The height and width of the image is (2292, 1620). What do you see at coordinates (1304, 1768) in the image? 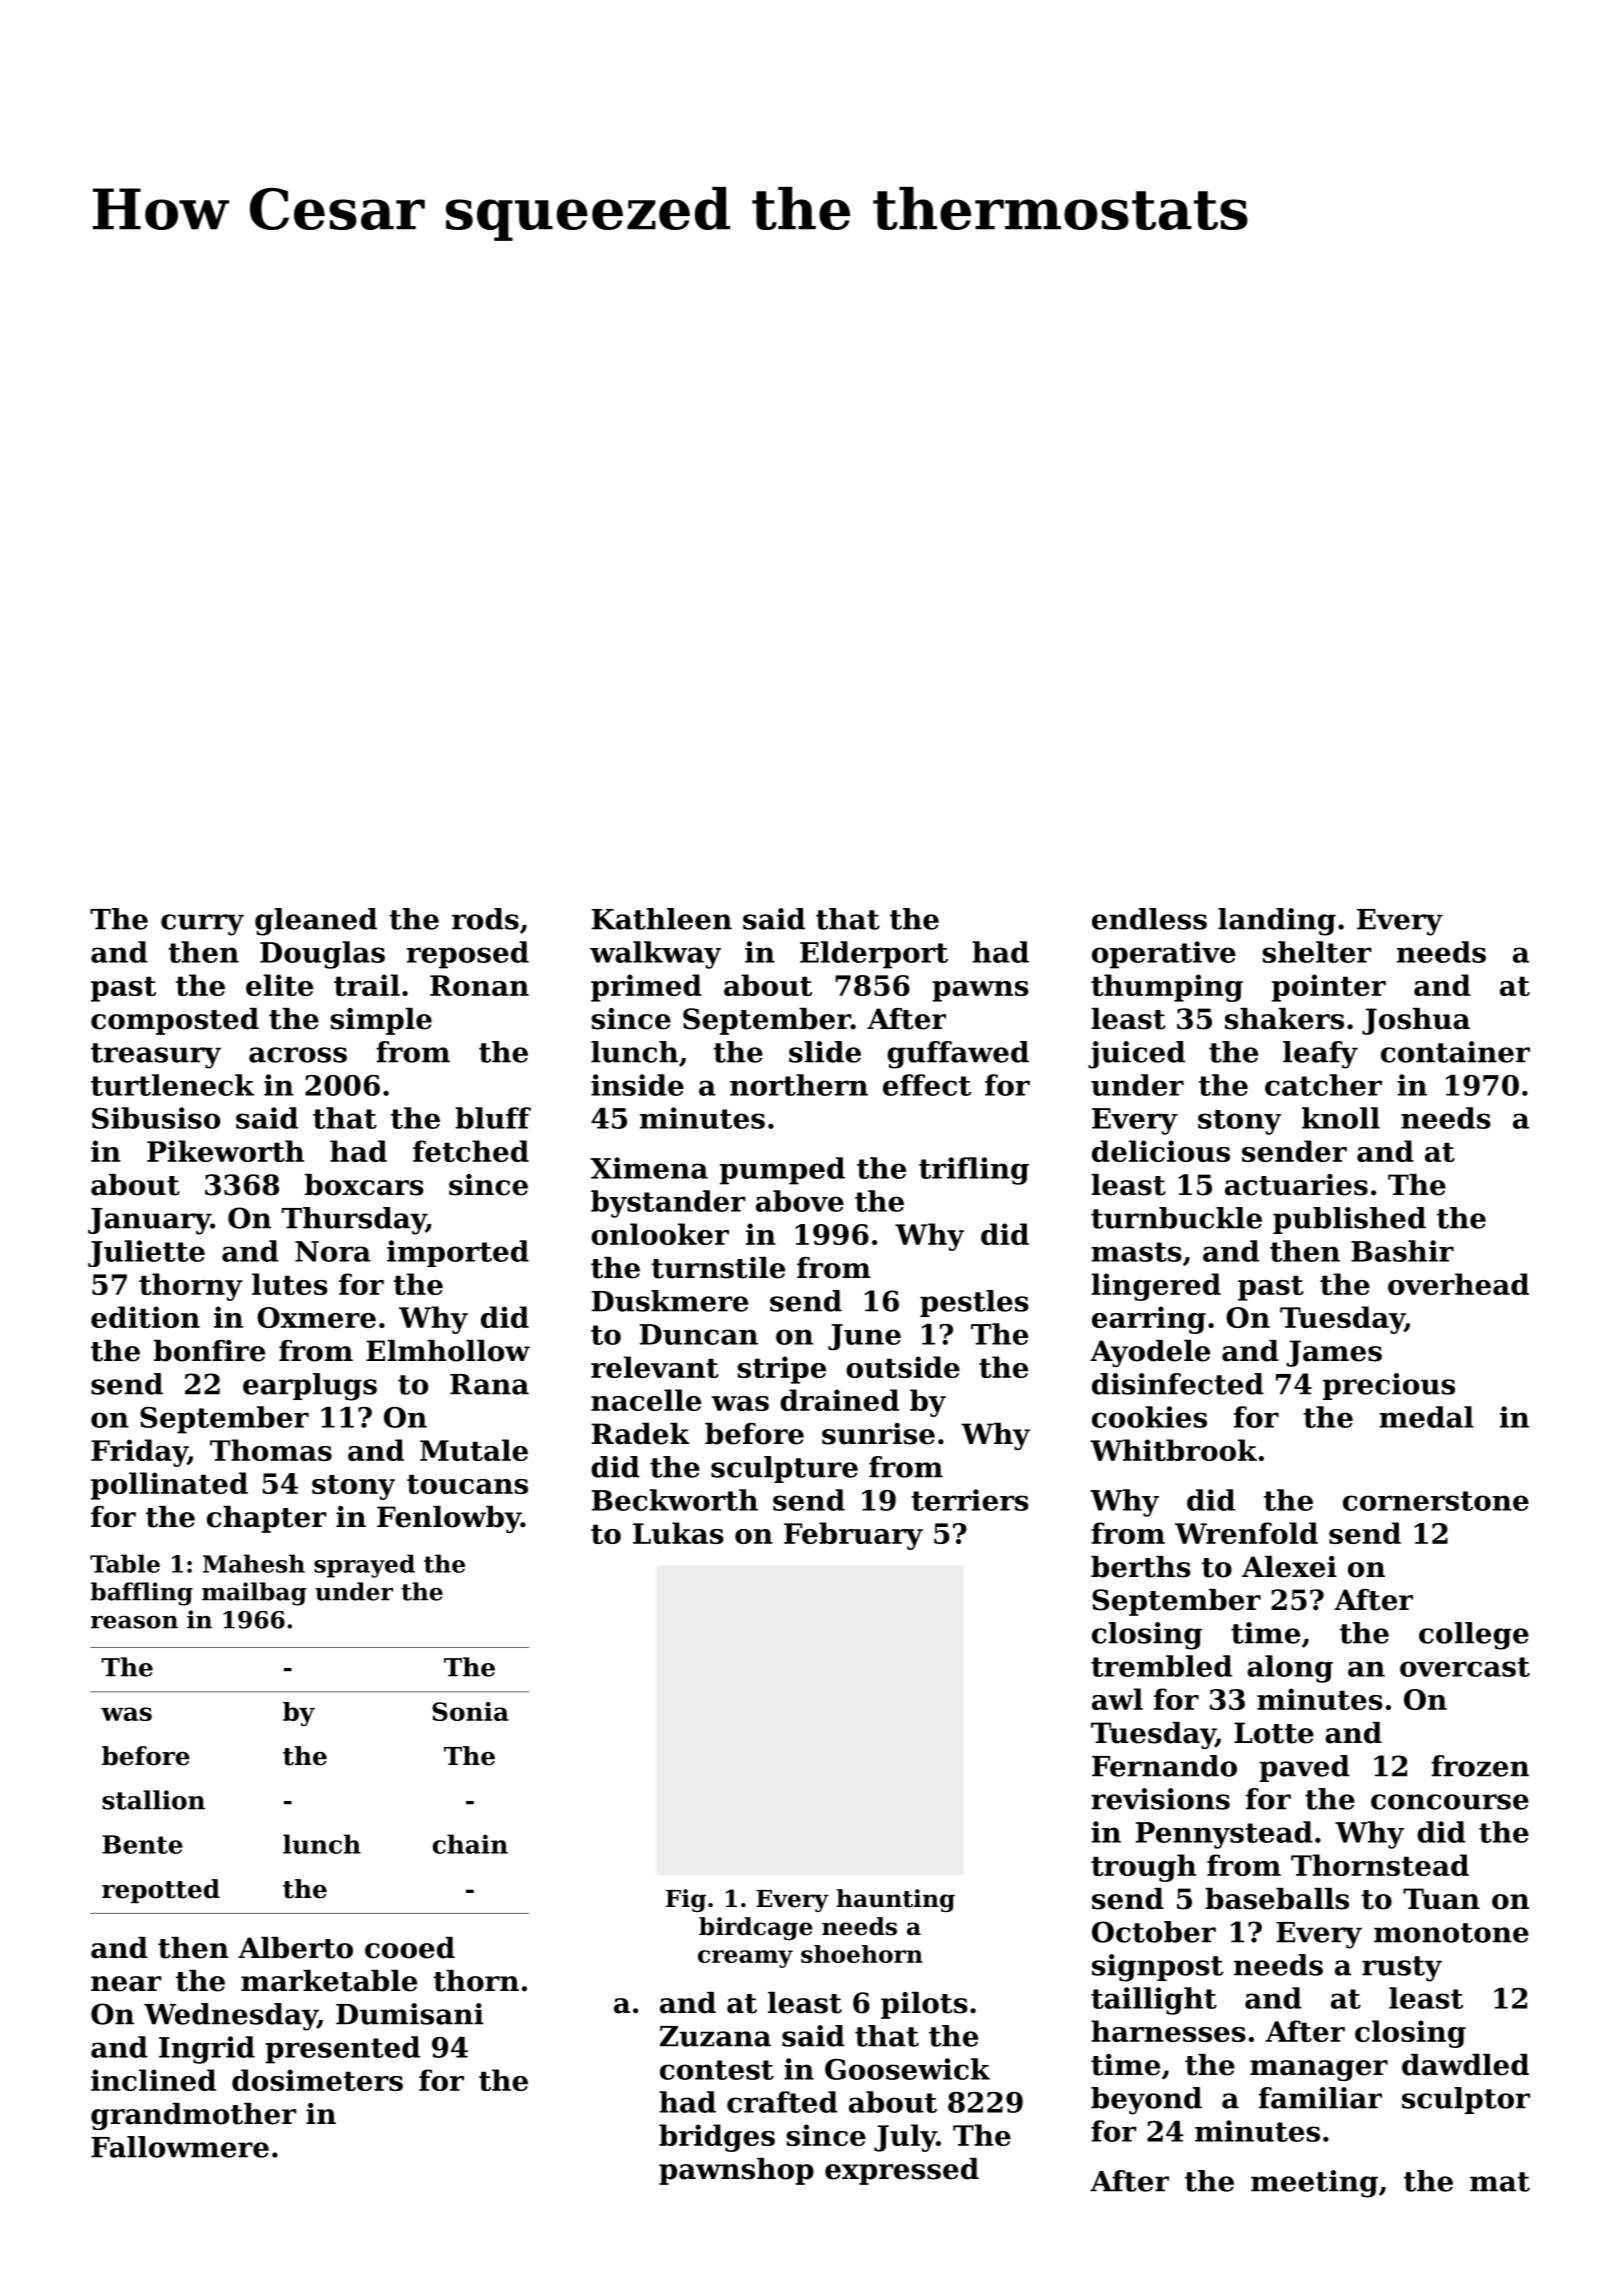
I see `paved` at bounding box center [1304, 1768].
